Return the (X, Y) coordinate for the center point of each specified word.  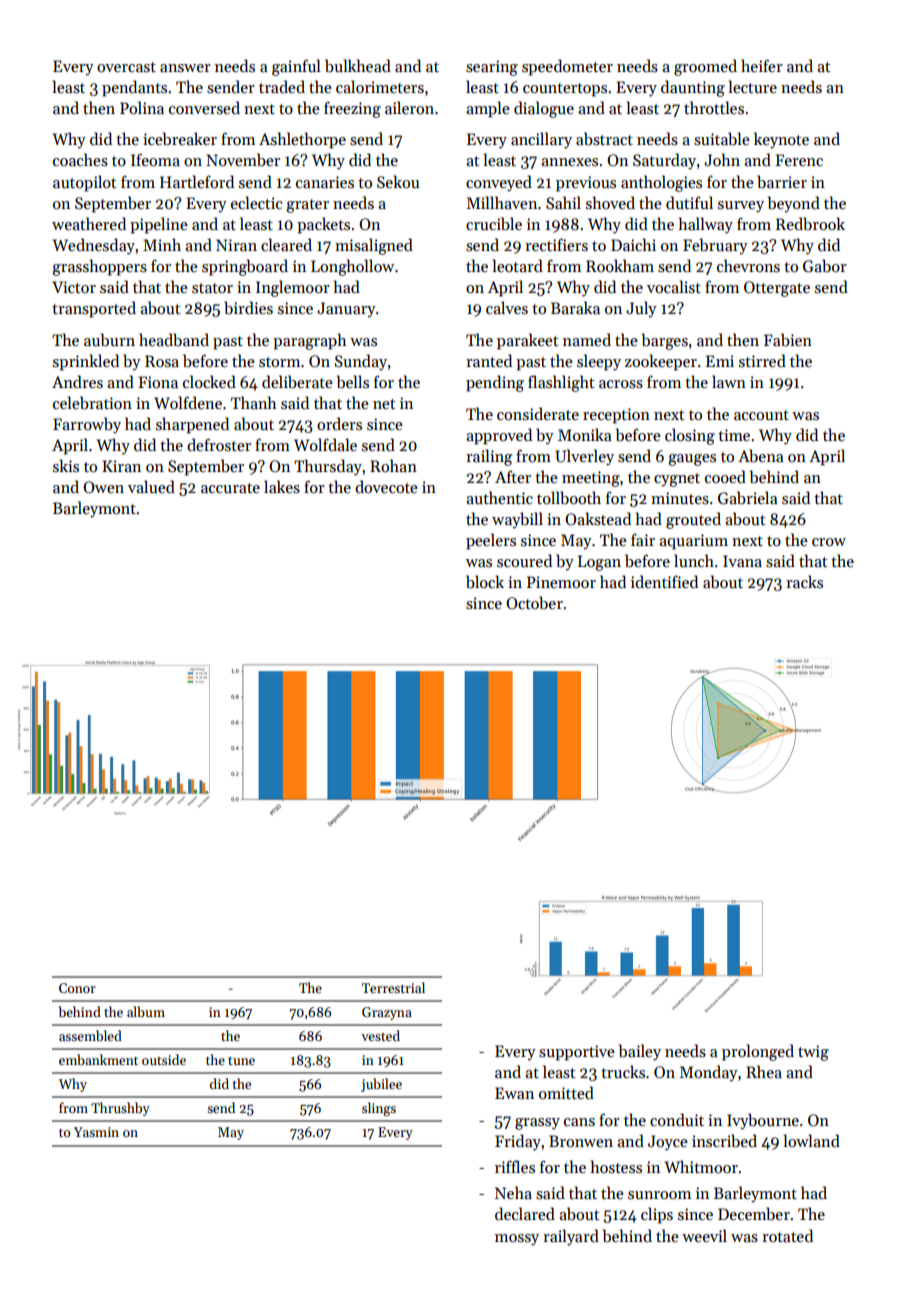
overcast (126, 67)
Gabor (825, 266)
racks (804, 581)
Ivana (742, 561)
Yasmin (96, 1132)
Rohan (393, 465)
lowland (811, 1140)
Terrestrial (393, 987)
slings (379, 1109)
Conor (77, 988)
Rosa (162, 361)
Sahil (563, 203)
